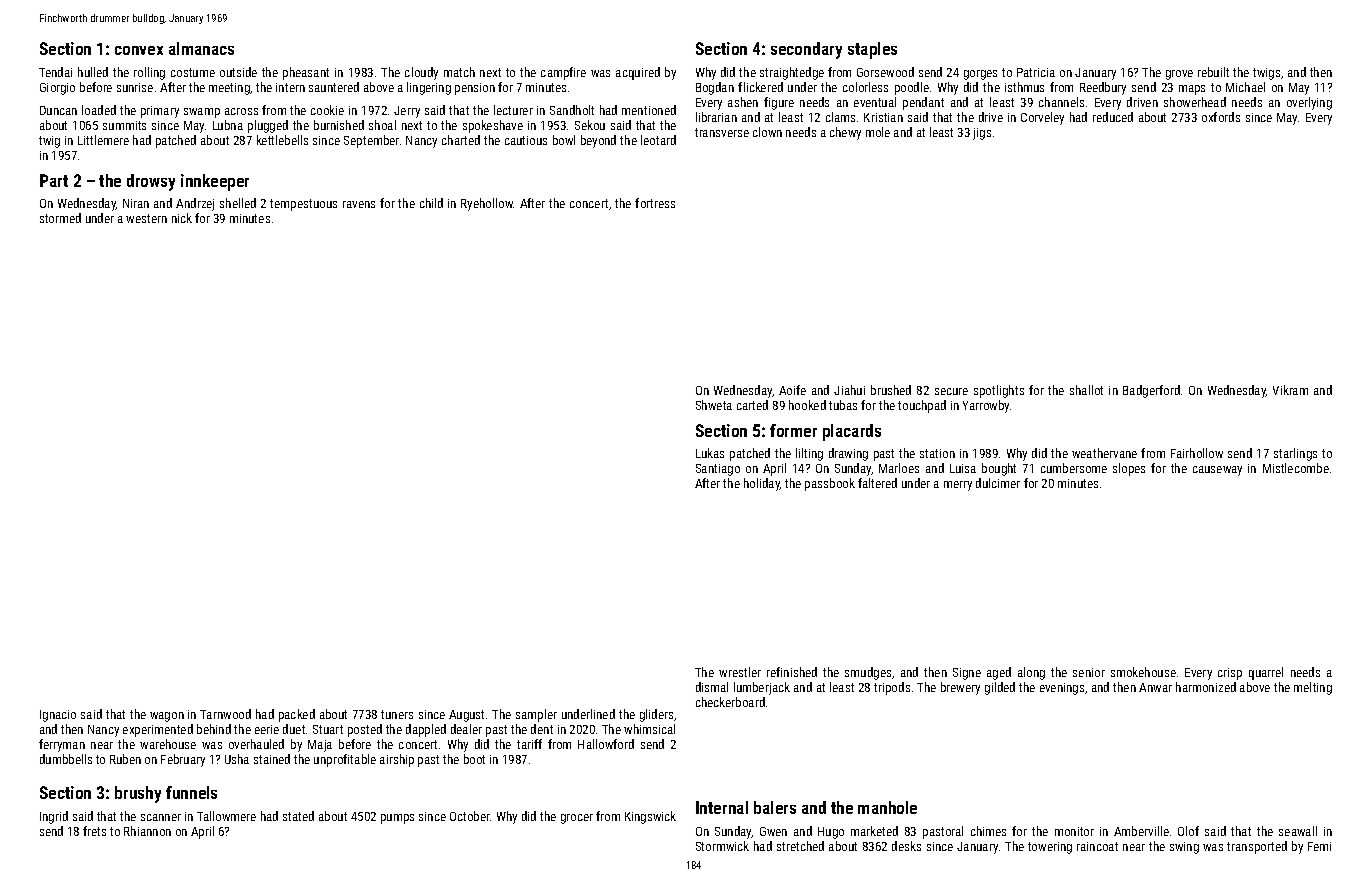 The width and height of the document is (1372, 887). What do you see at coordinates (1298, 831) in the document?
I see `seawall` at bounding box center [1298, 831].
